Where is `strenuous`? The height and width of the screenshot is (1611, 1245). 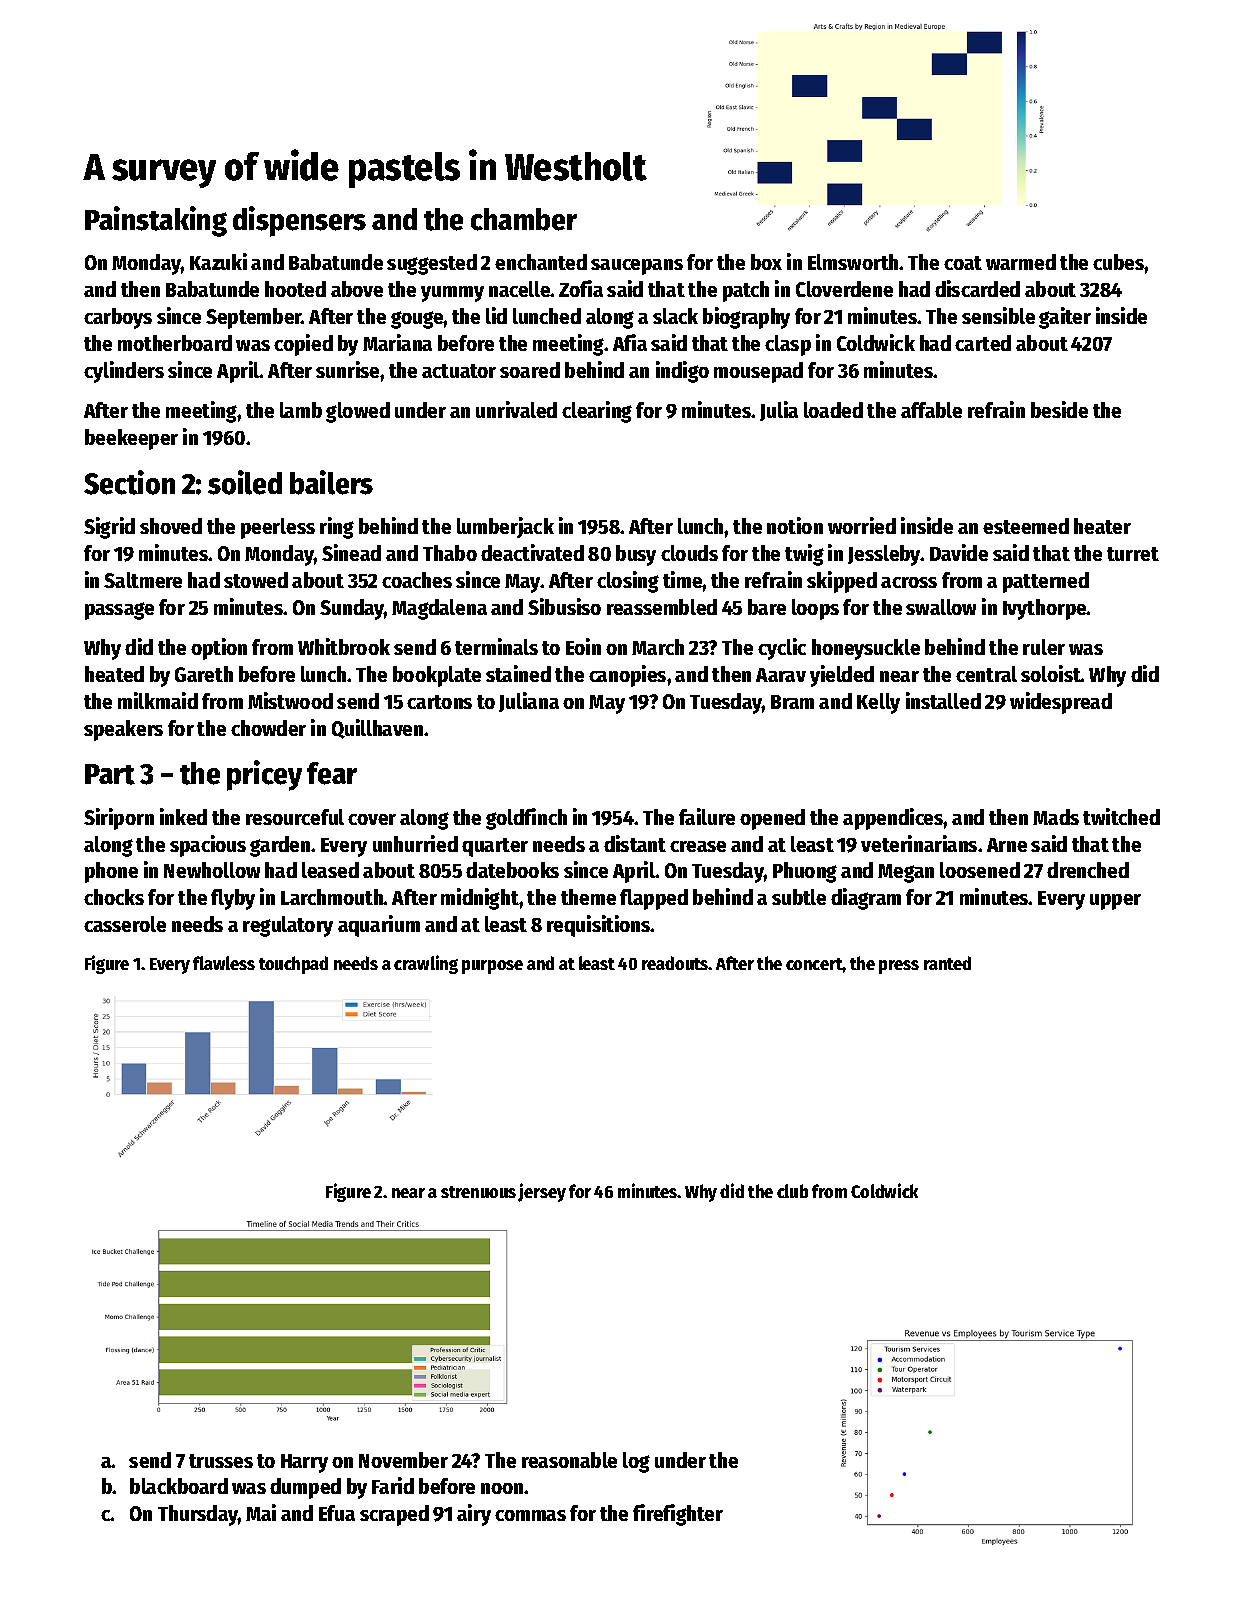 strenuous is located at coordinates (478, 1192).
